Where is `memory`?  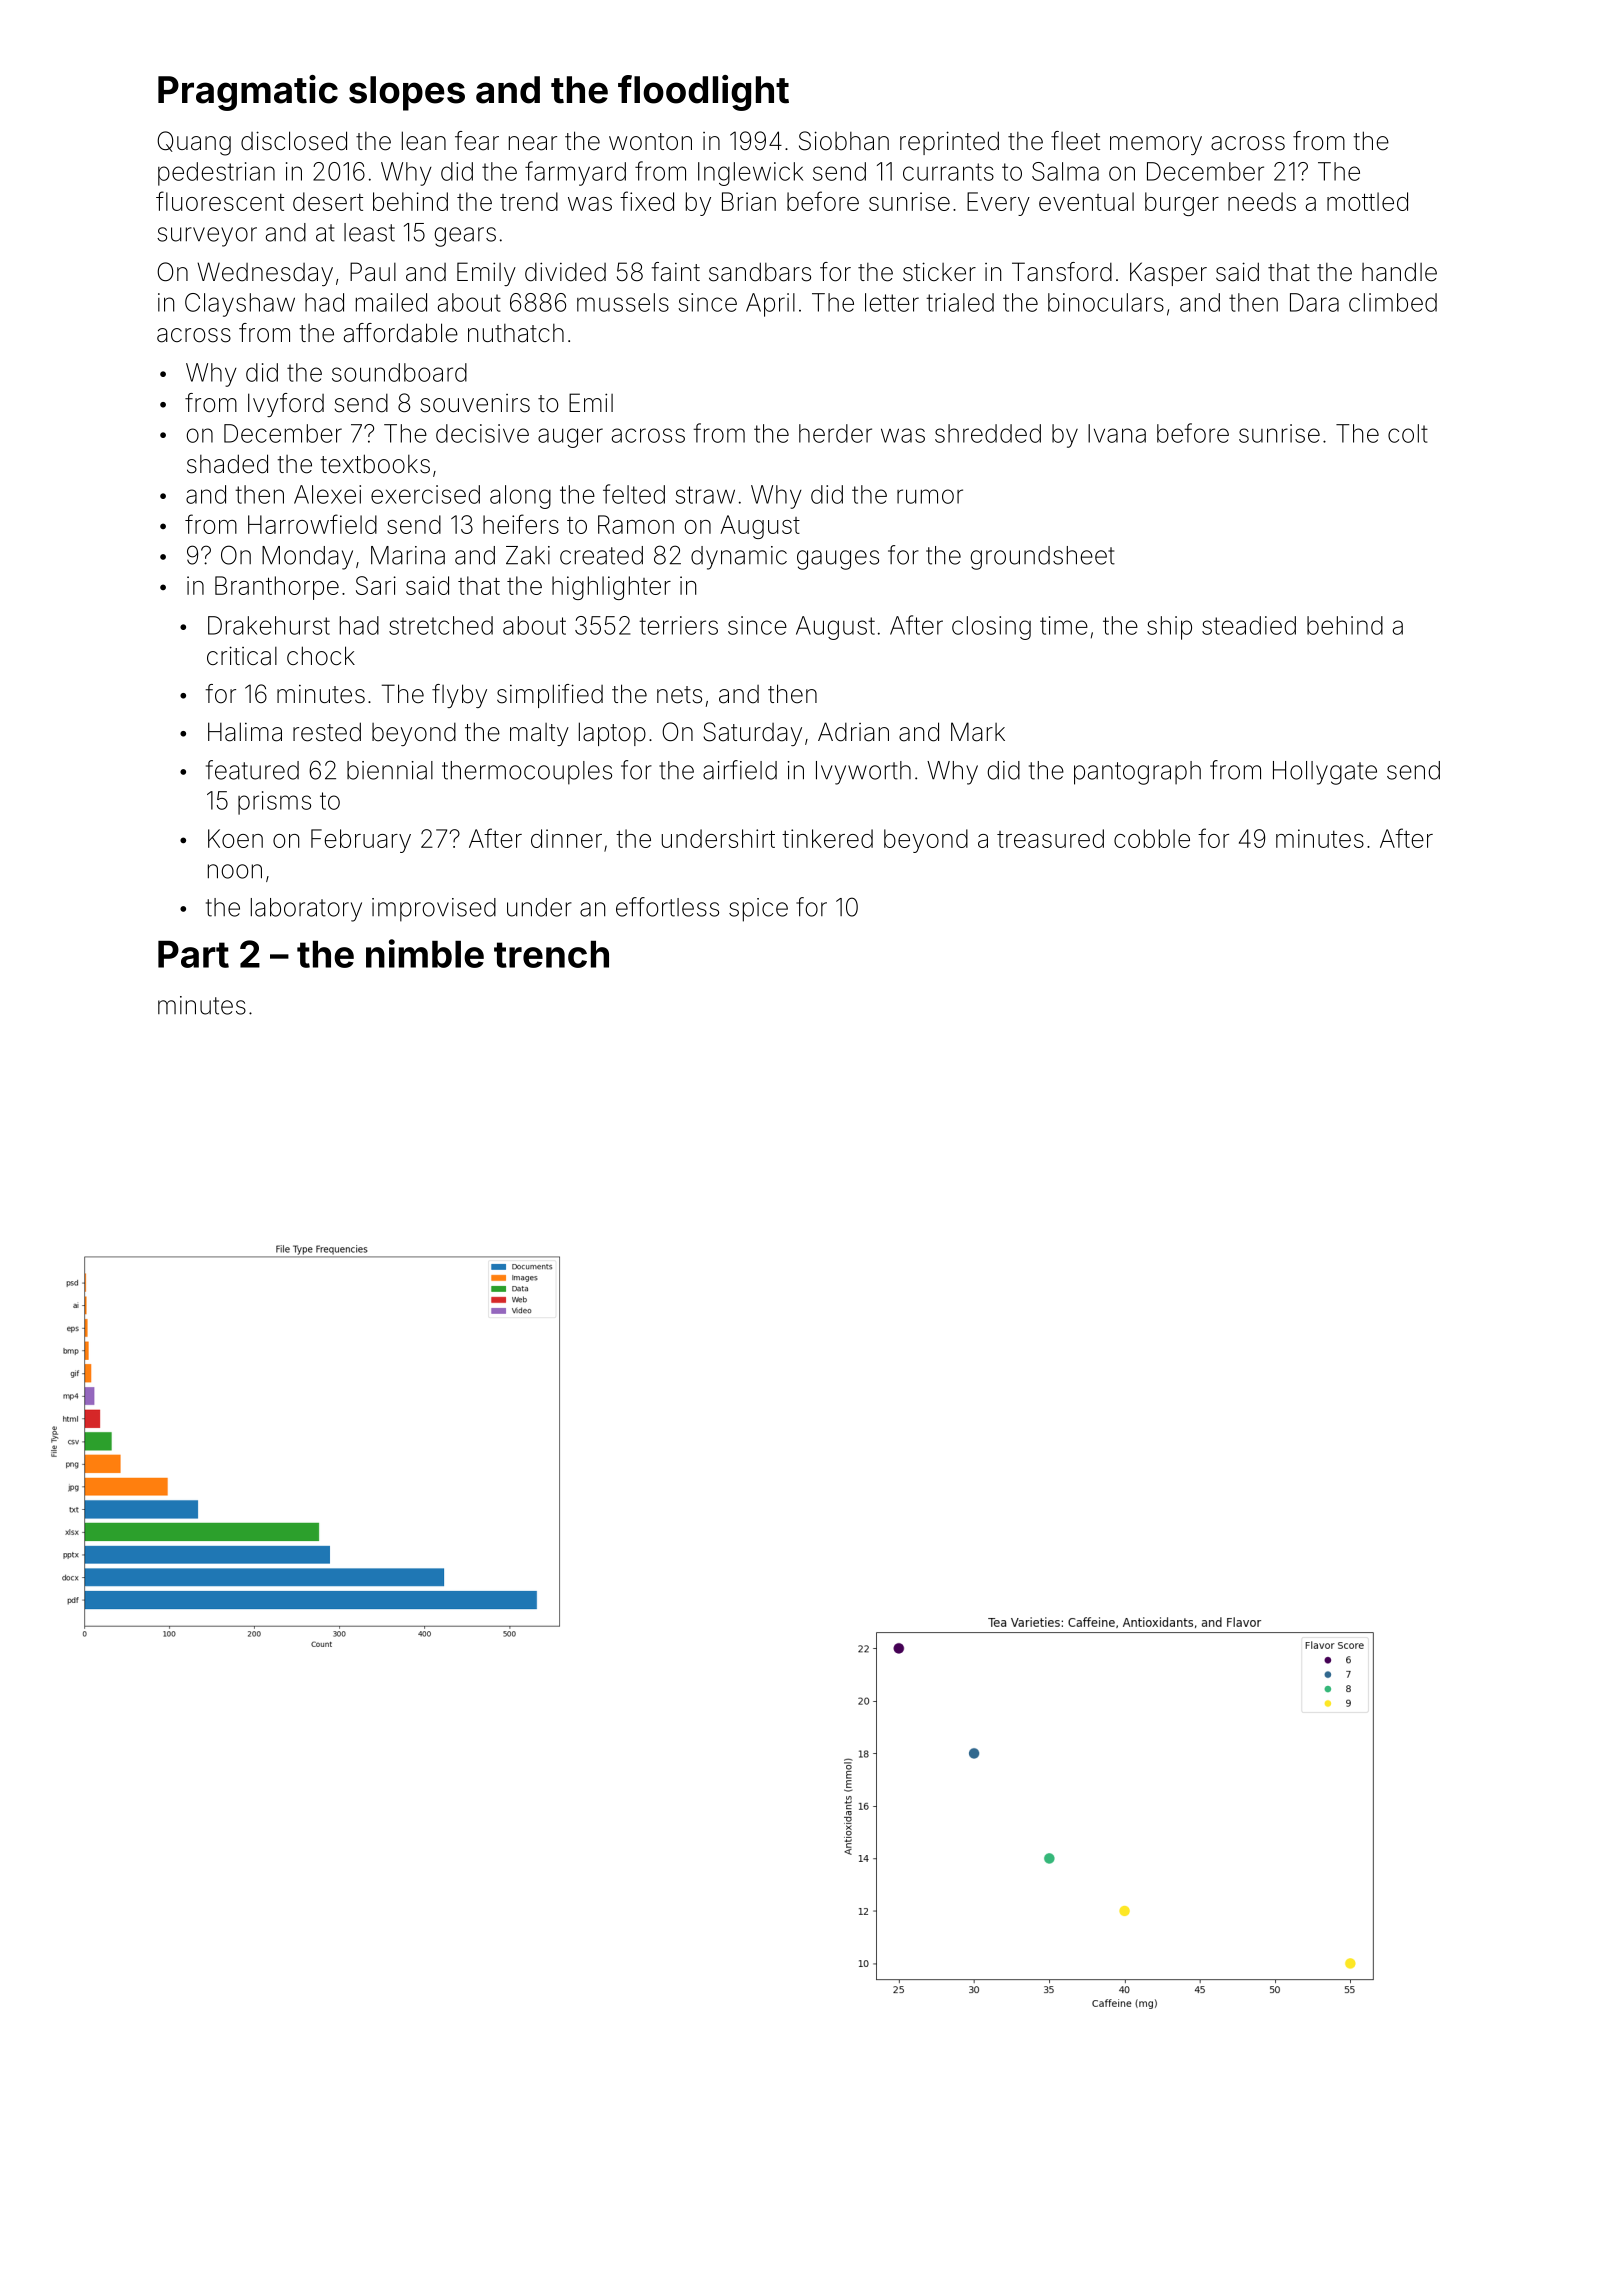 memory is located at coordinates (1156, 145).
